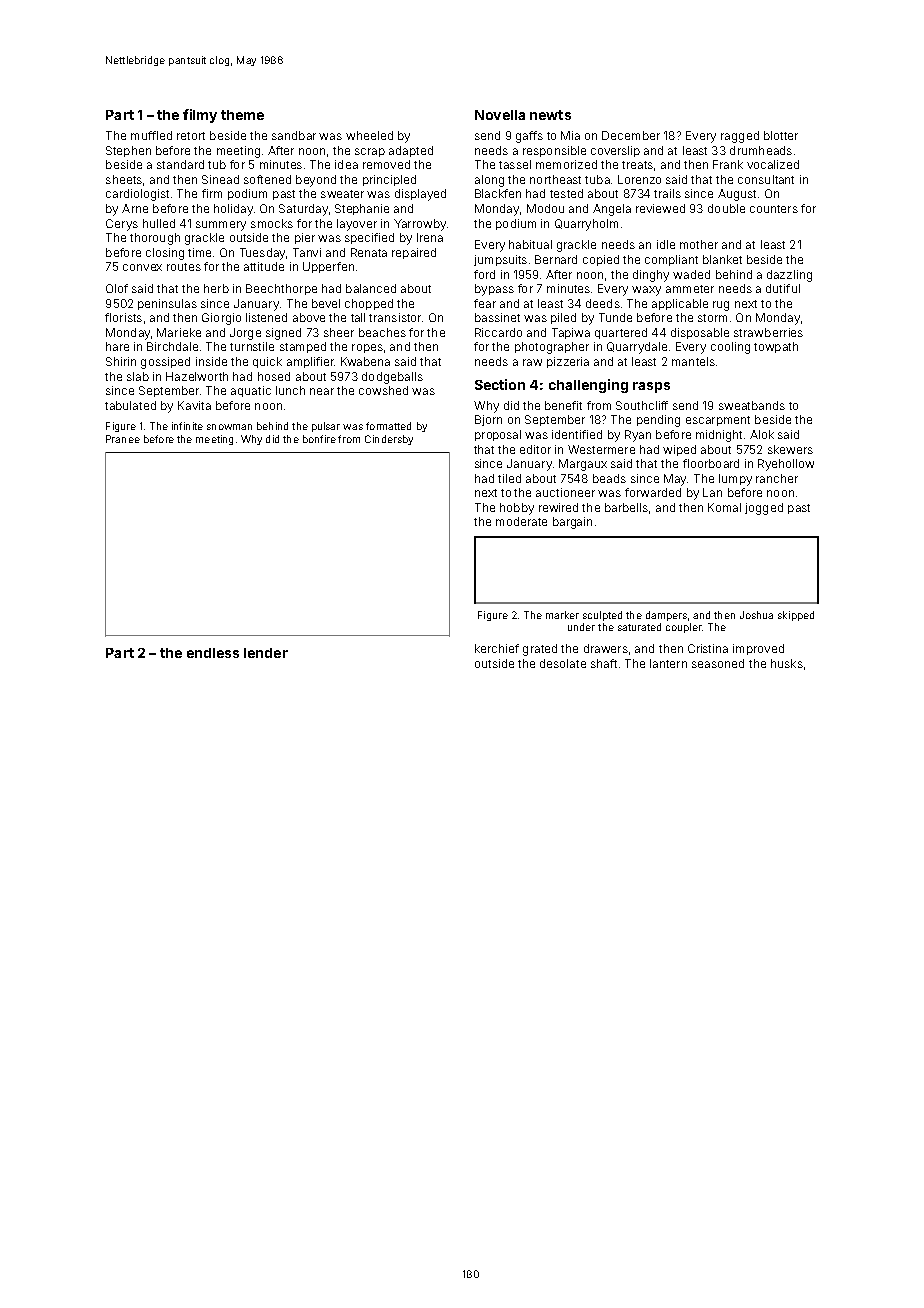  Describe the element at coordinates (498, 435) in the screenshot. I see `proposal` at that location.
